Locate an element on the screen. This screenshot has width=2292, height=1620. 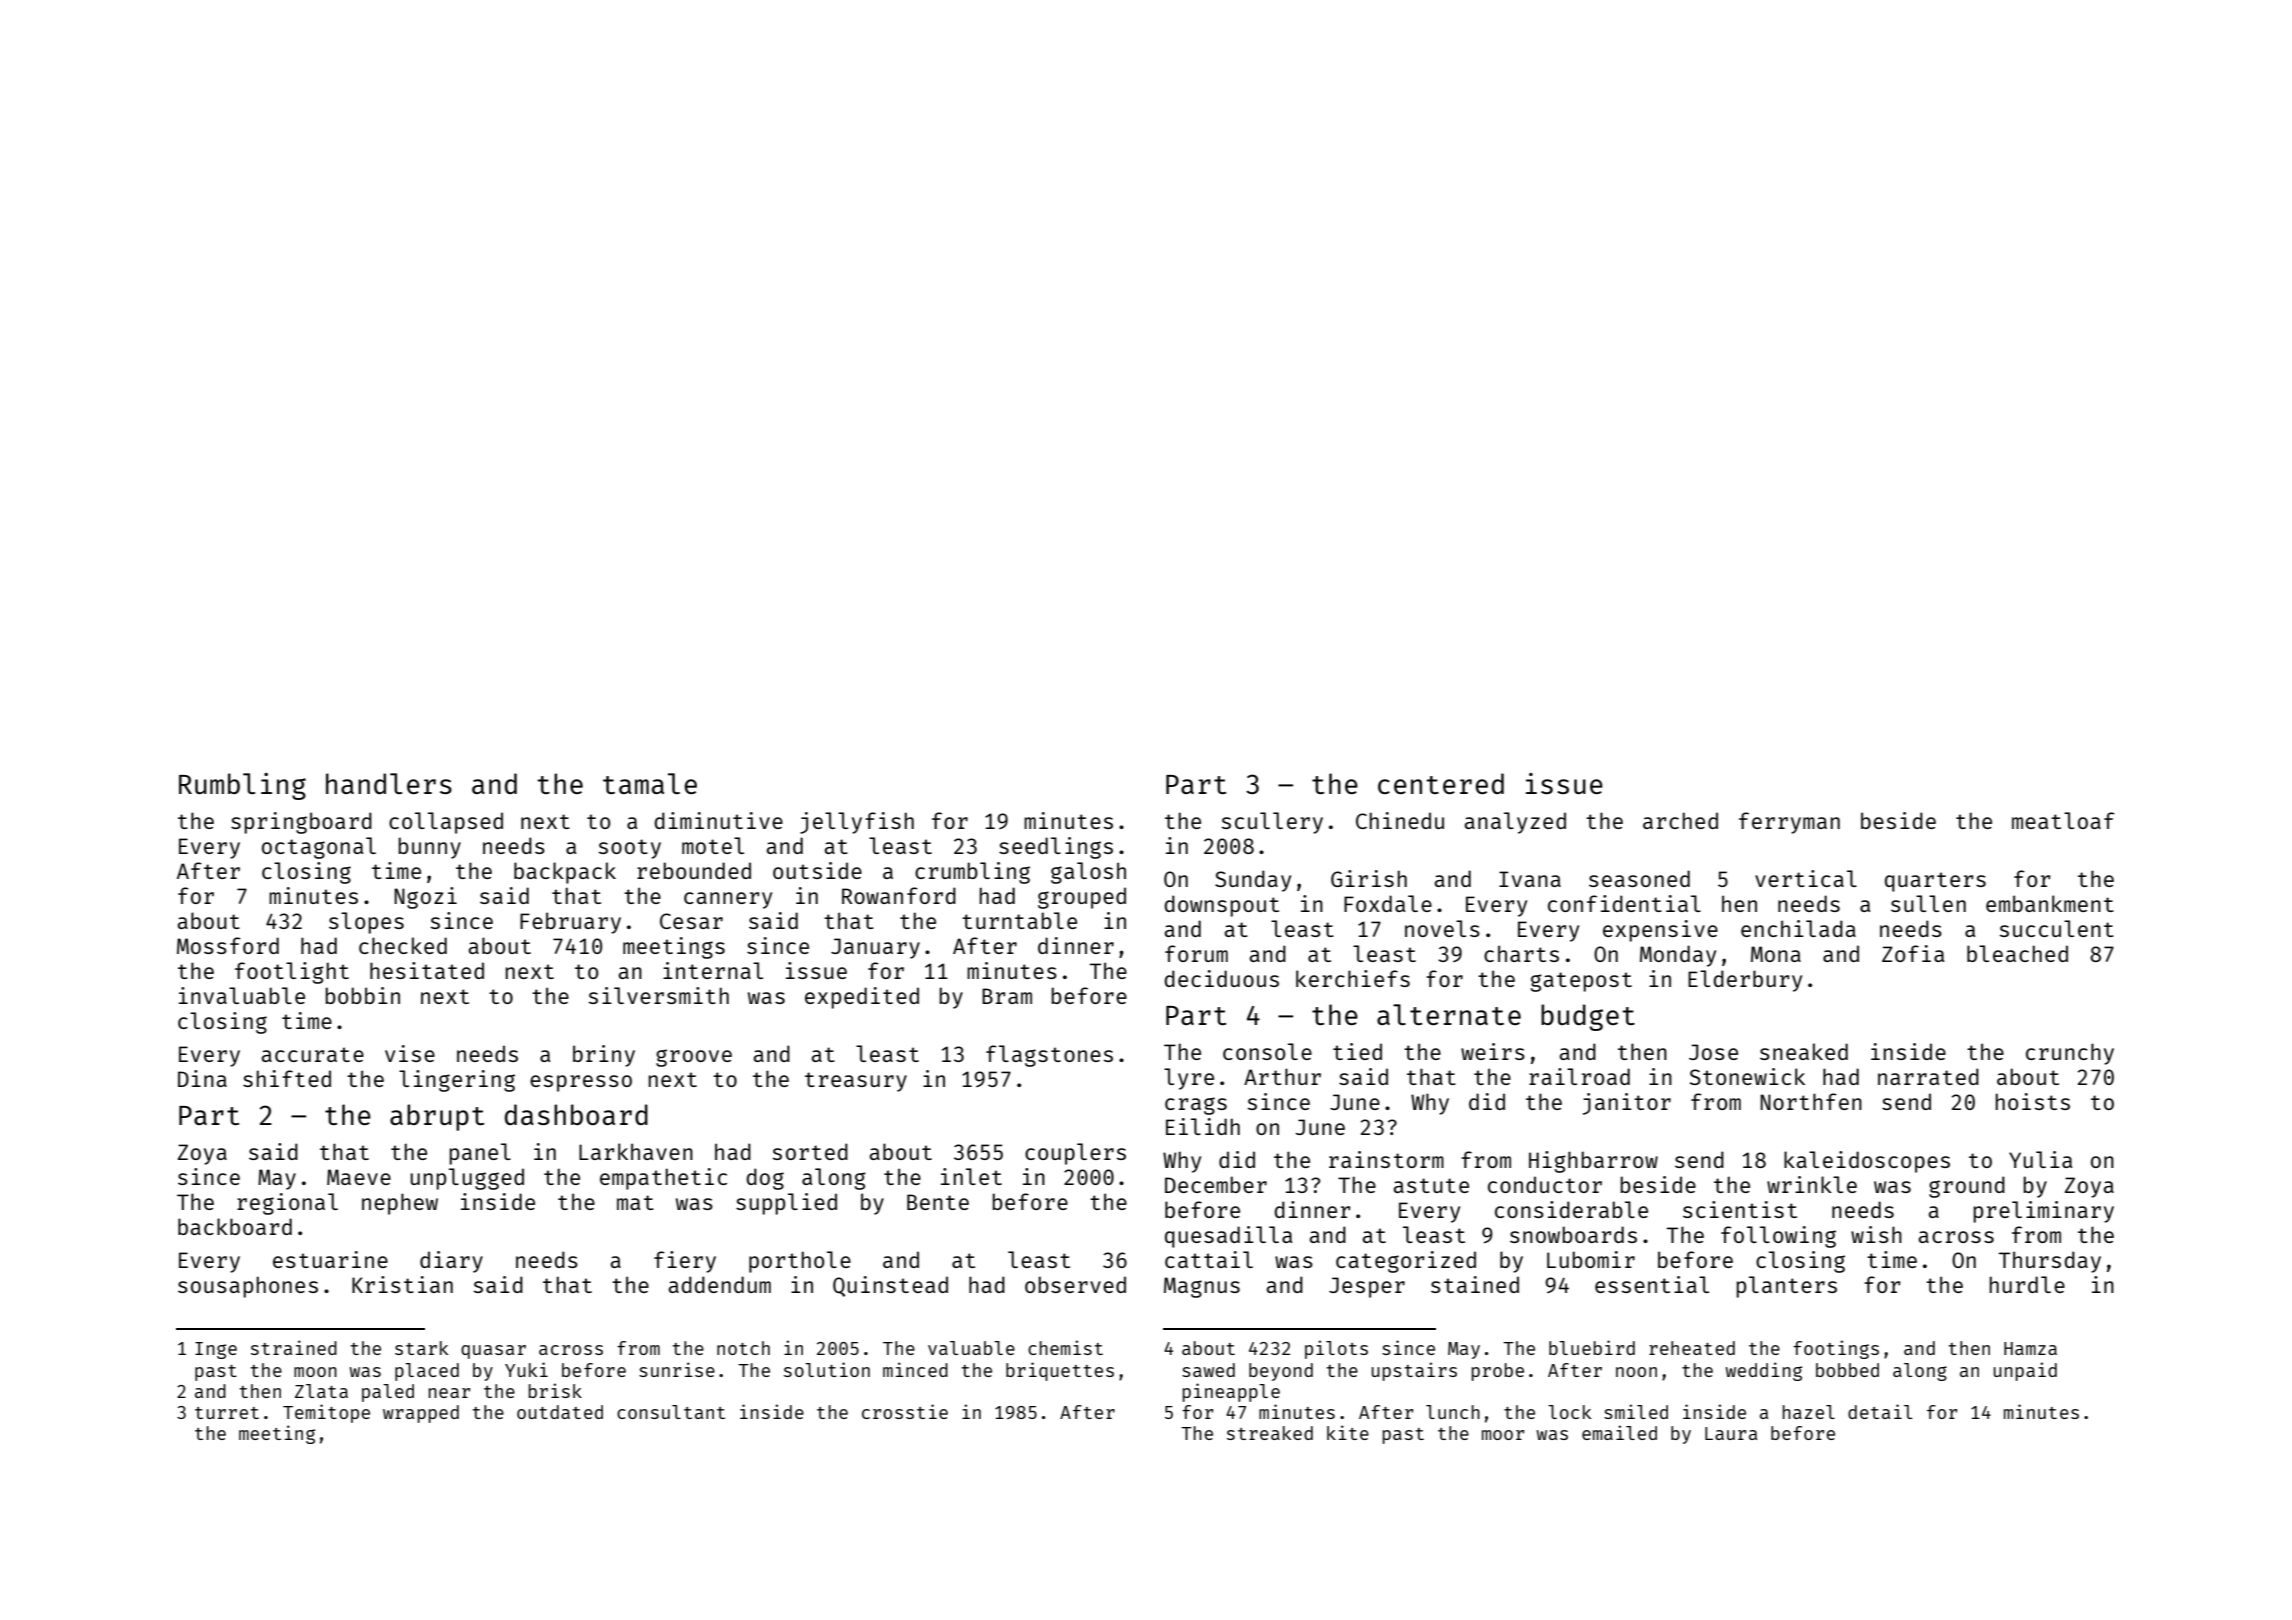
Hamza is located at coordinates (2030, 1348).
